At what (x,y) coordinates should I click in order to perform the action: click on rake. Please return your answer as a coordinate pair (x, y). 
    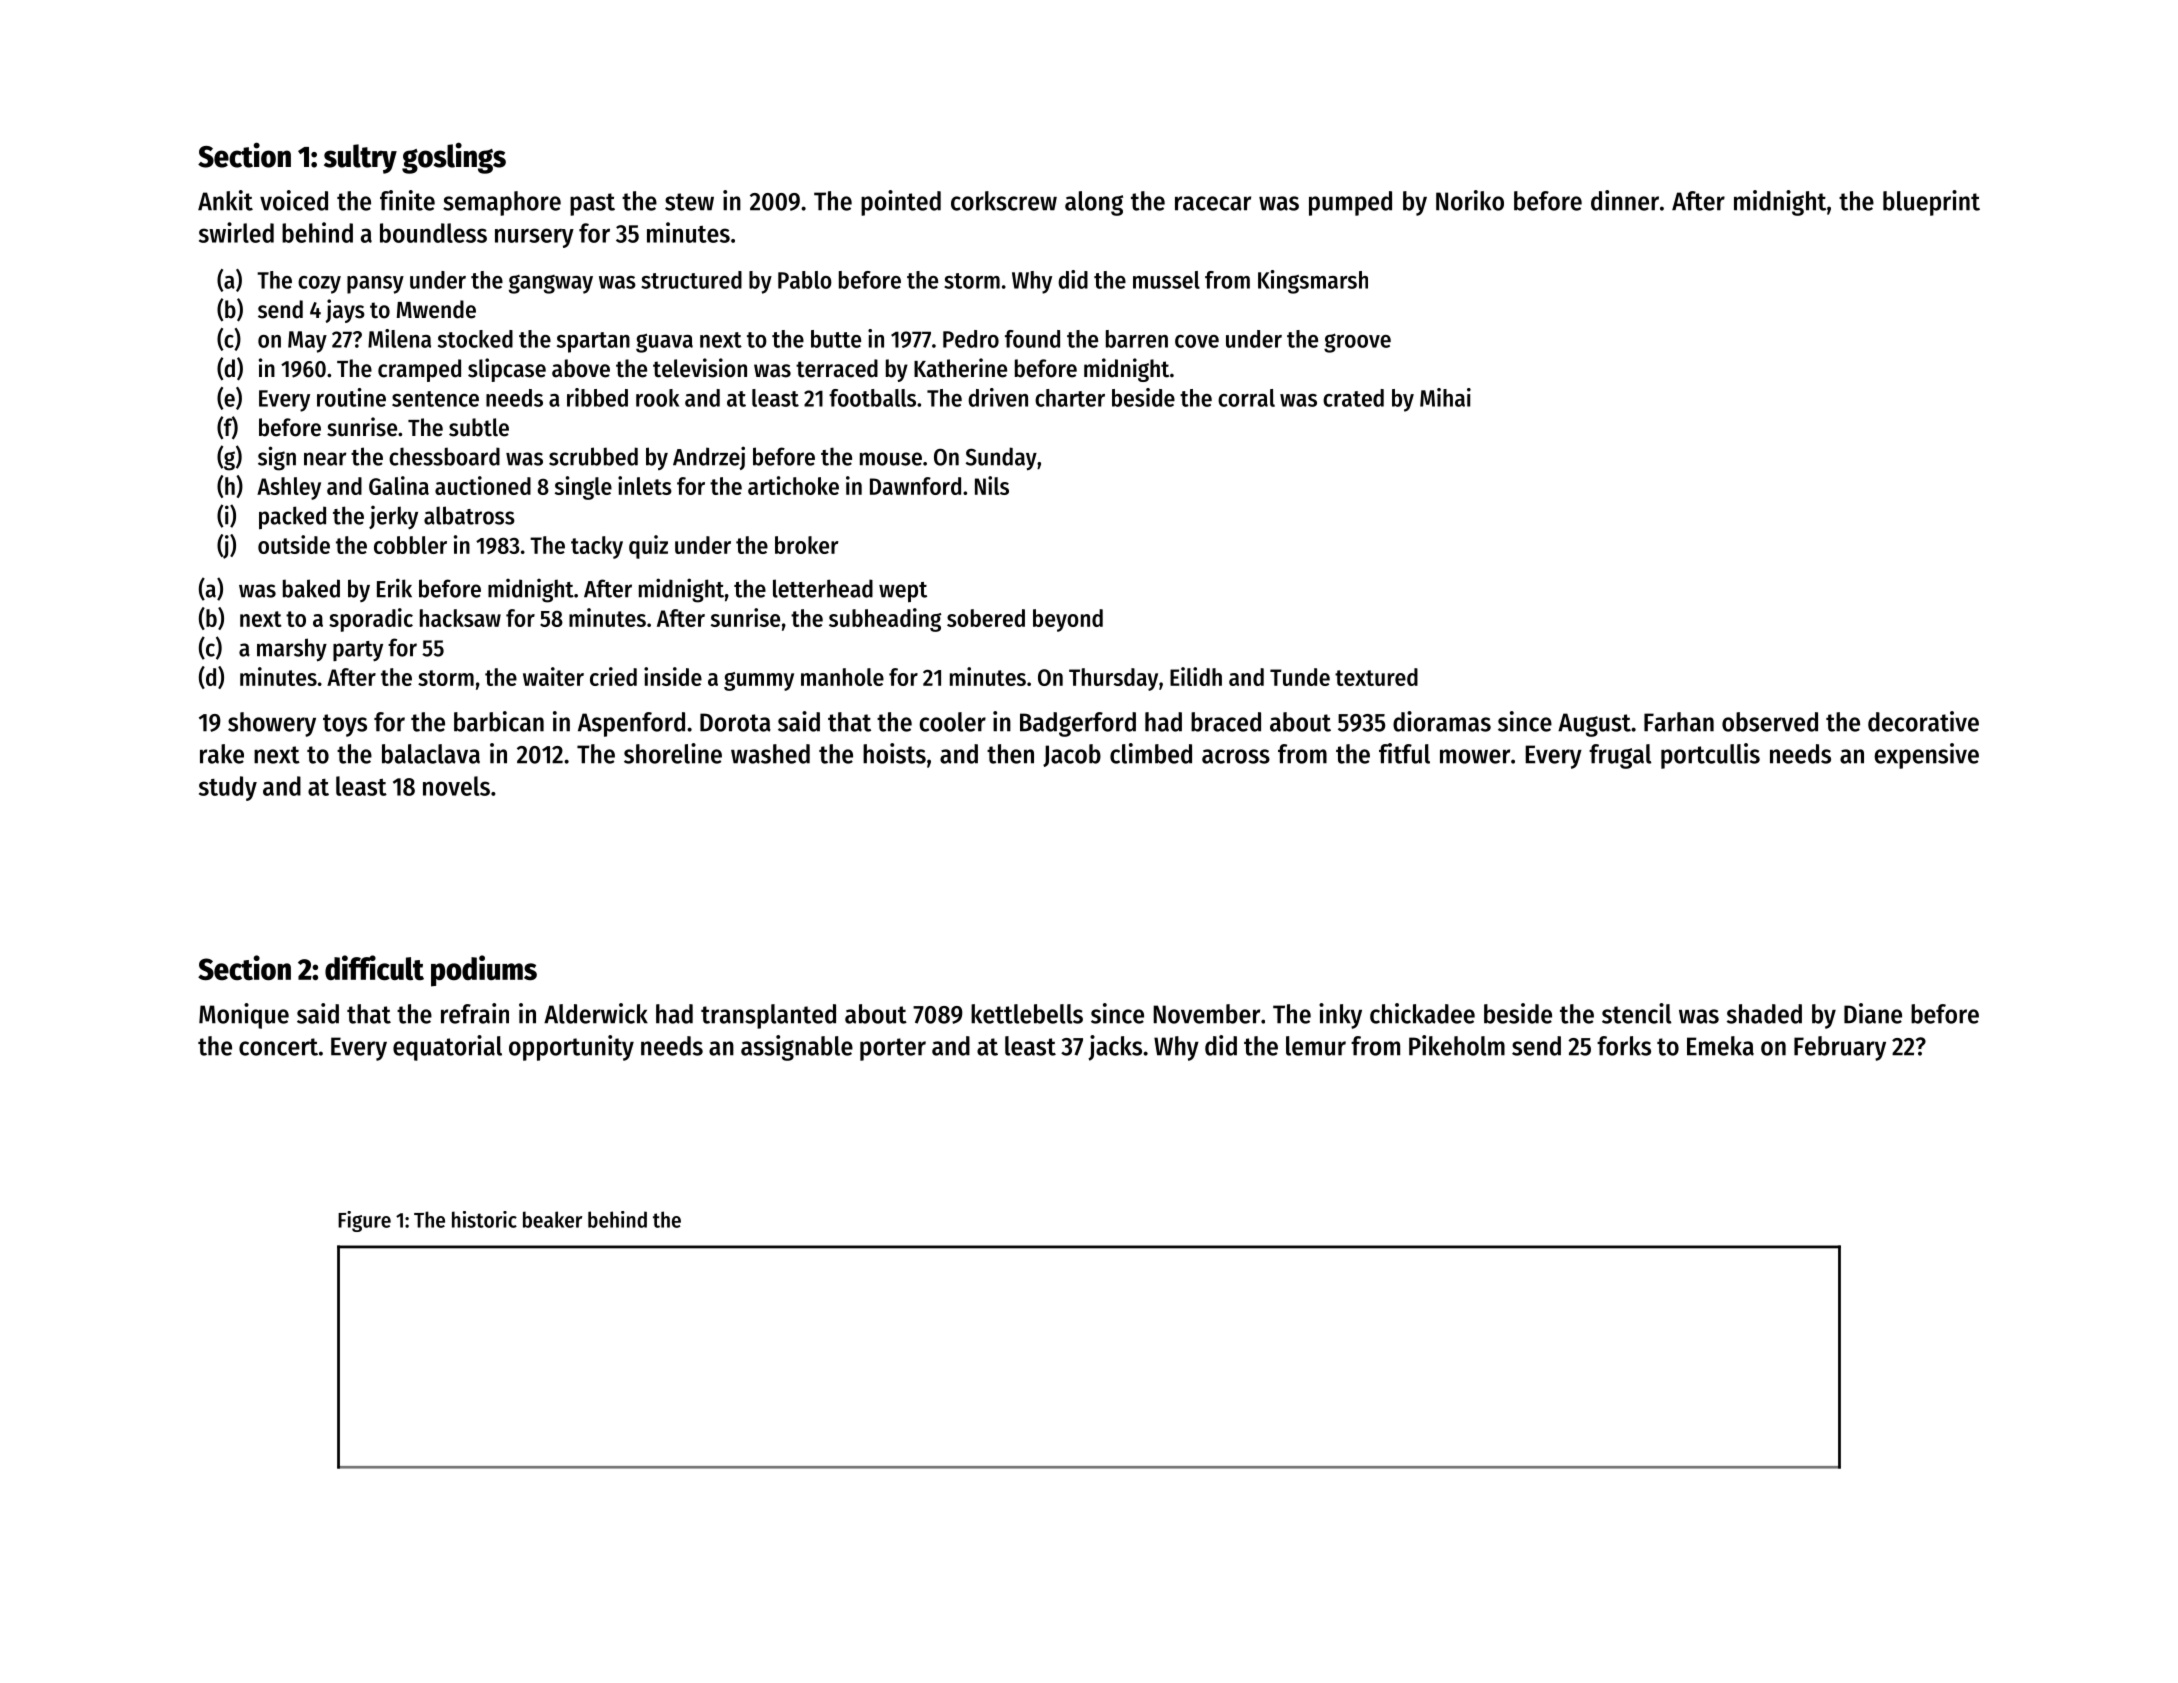
    Looking at the image, I should click on (222, 754).
